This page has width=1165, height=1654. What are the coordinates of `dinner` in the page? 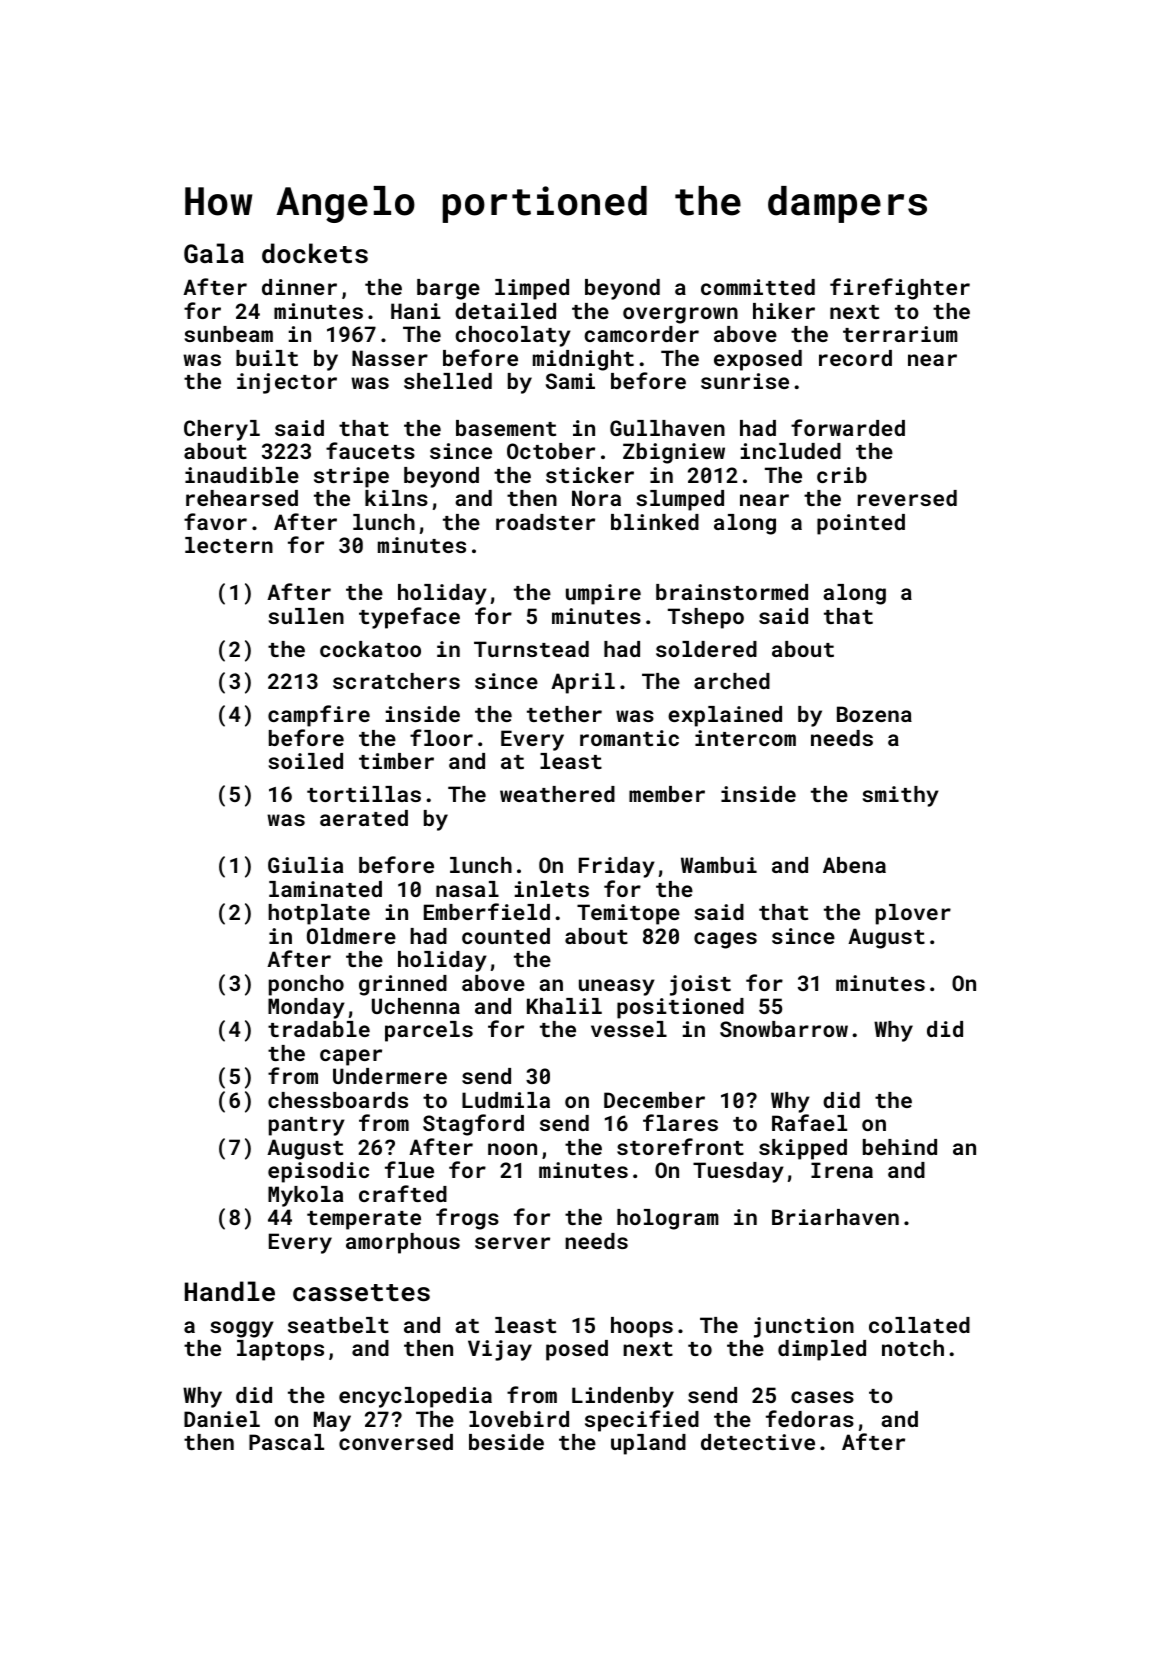 It's located at (299, 287).
